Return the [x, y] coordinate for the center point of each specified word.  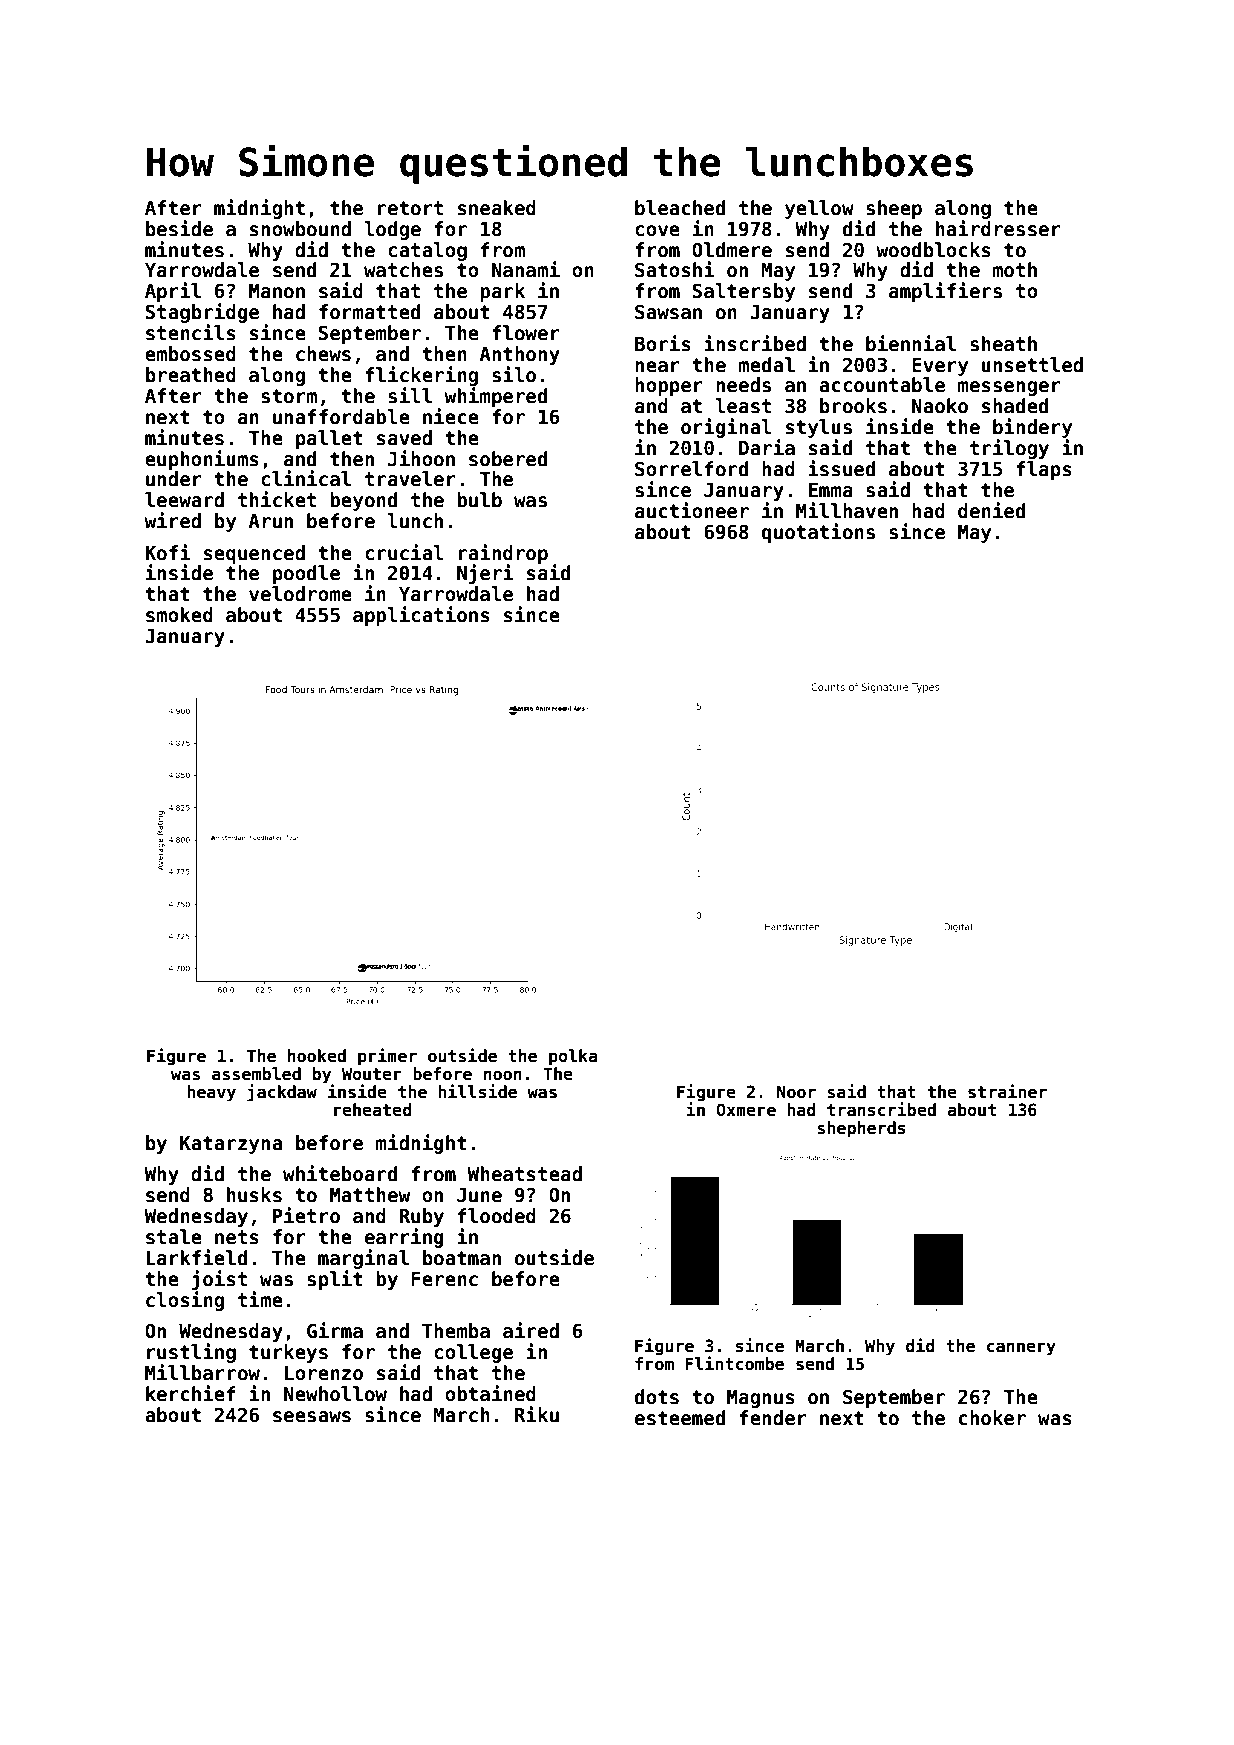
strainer [1007, 1091]
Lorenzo [324, 1373]
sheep [894, 209]
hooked [317, 1056]
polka [573, 1057]
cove [657, 231]
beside [179, 228]
